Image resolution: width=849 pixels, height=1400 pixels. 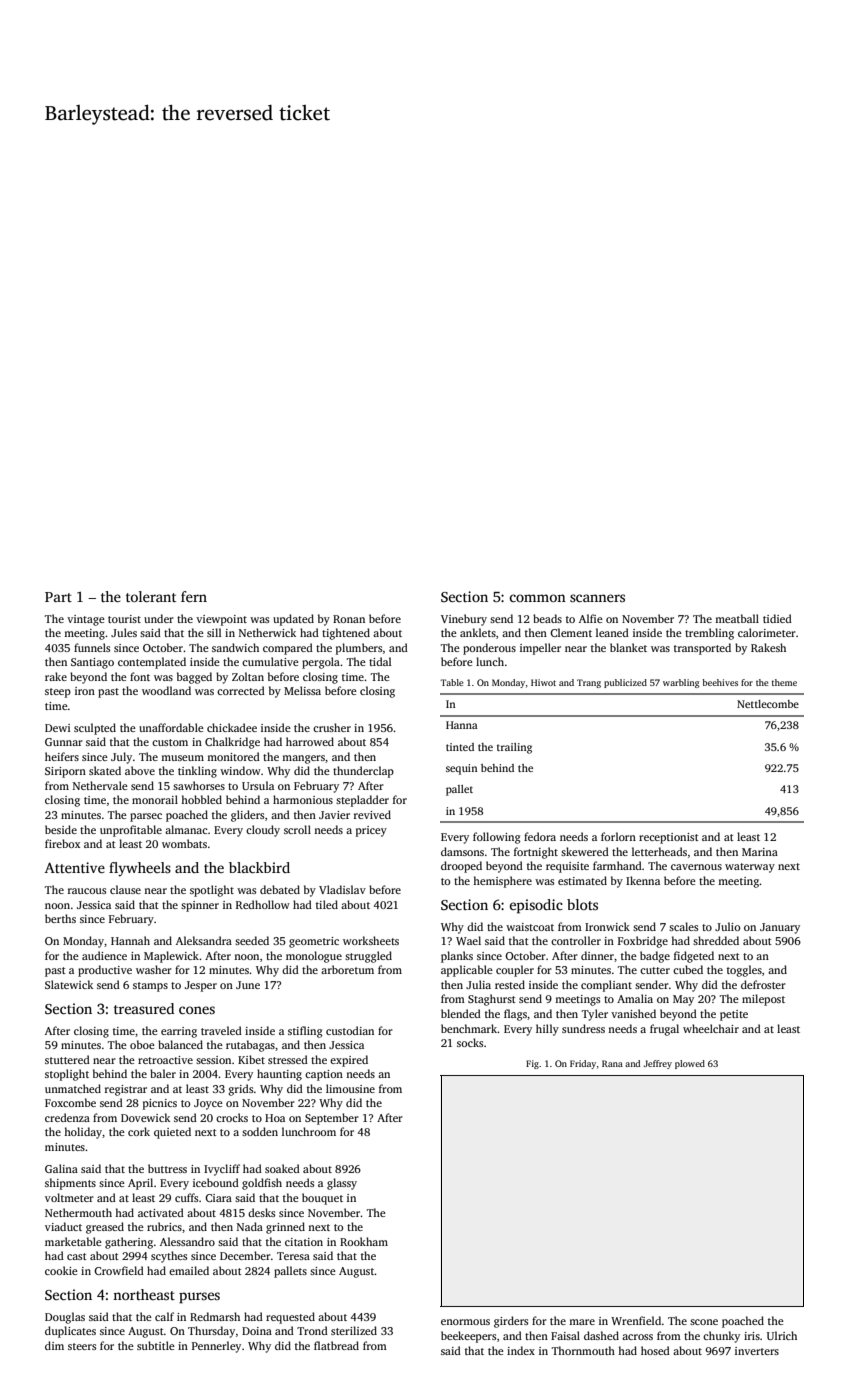 What do you see at coordinates (681, 683) in the screenshot?
I see `warbling` at bounding box center [681, 683].
